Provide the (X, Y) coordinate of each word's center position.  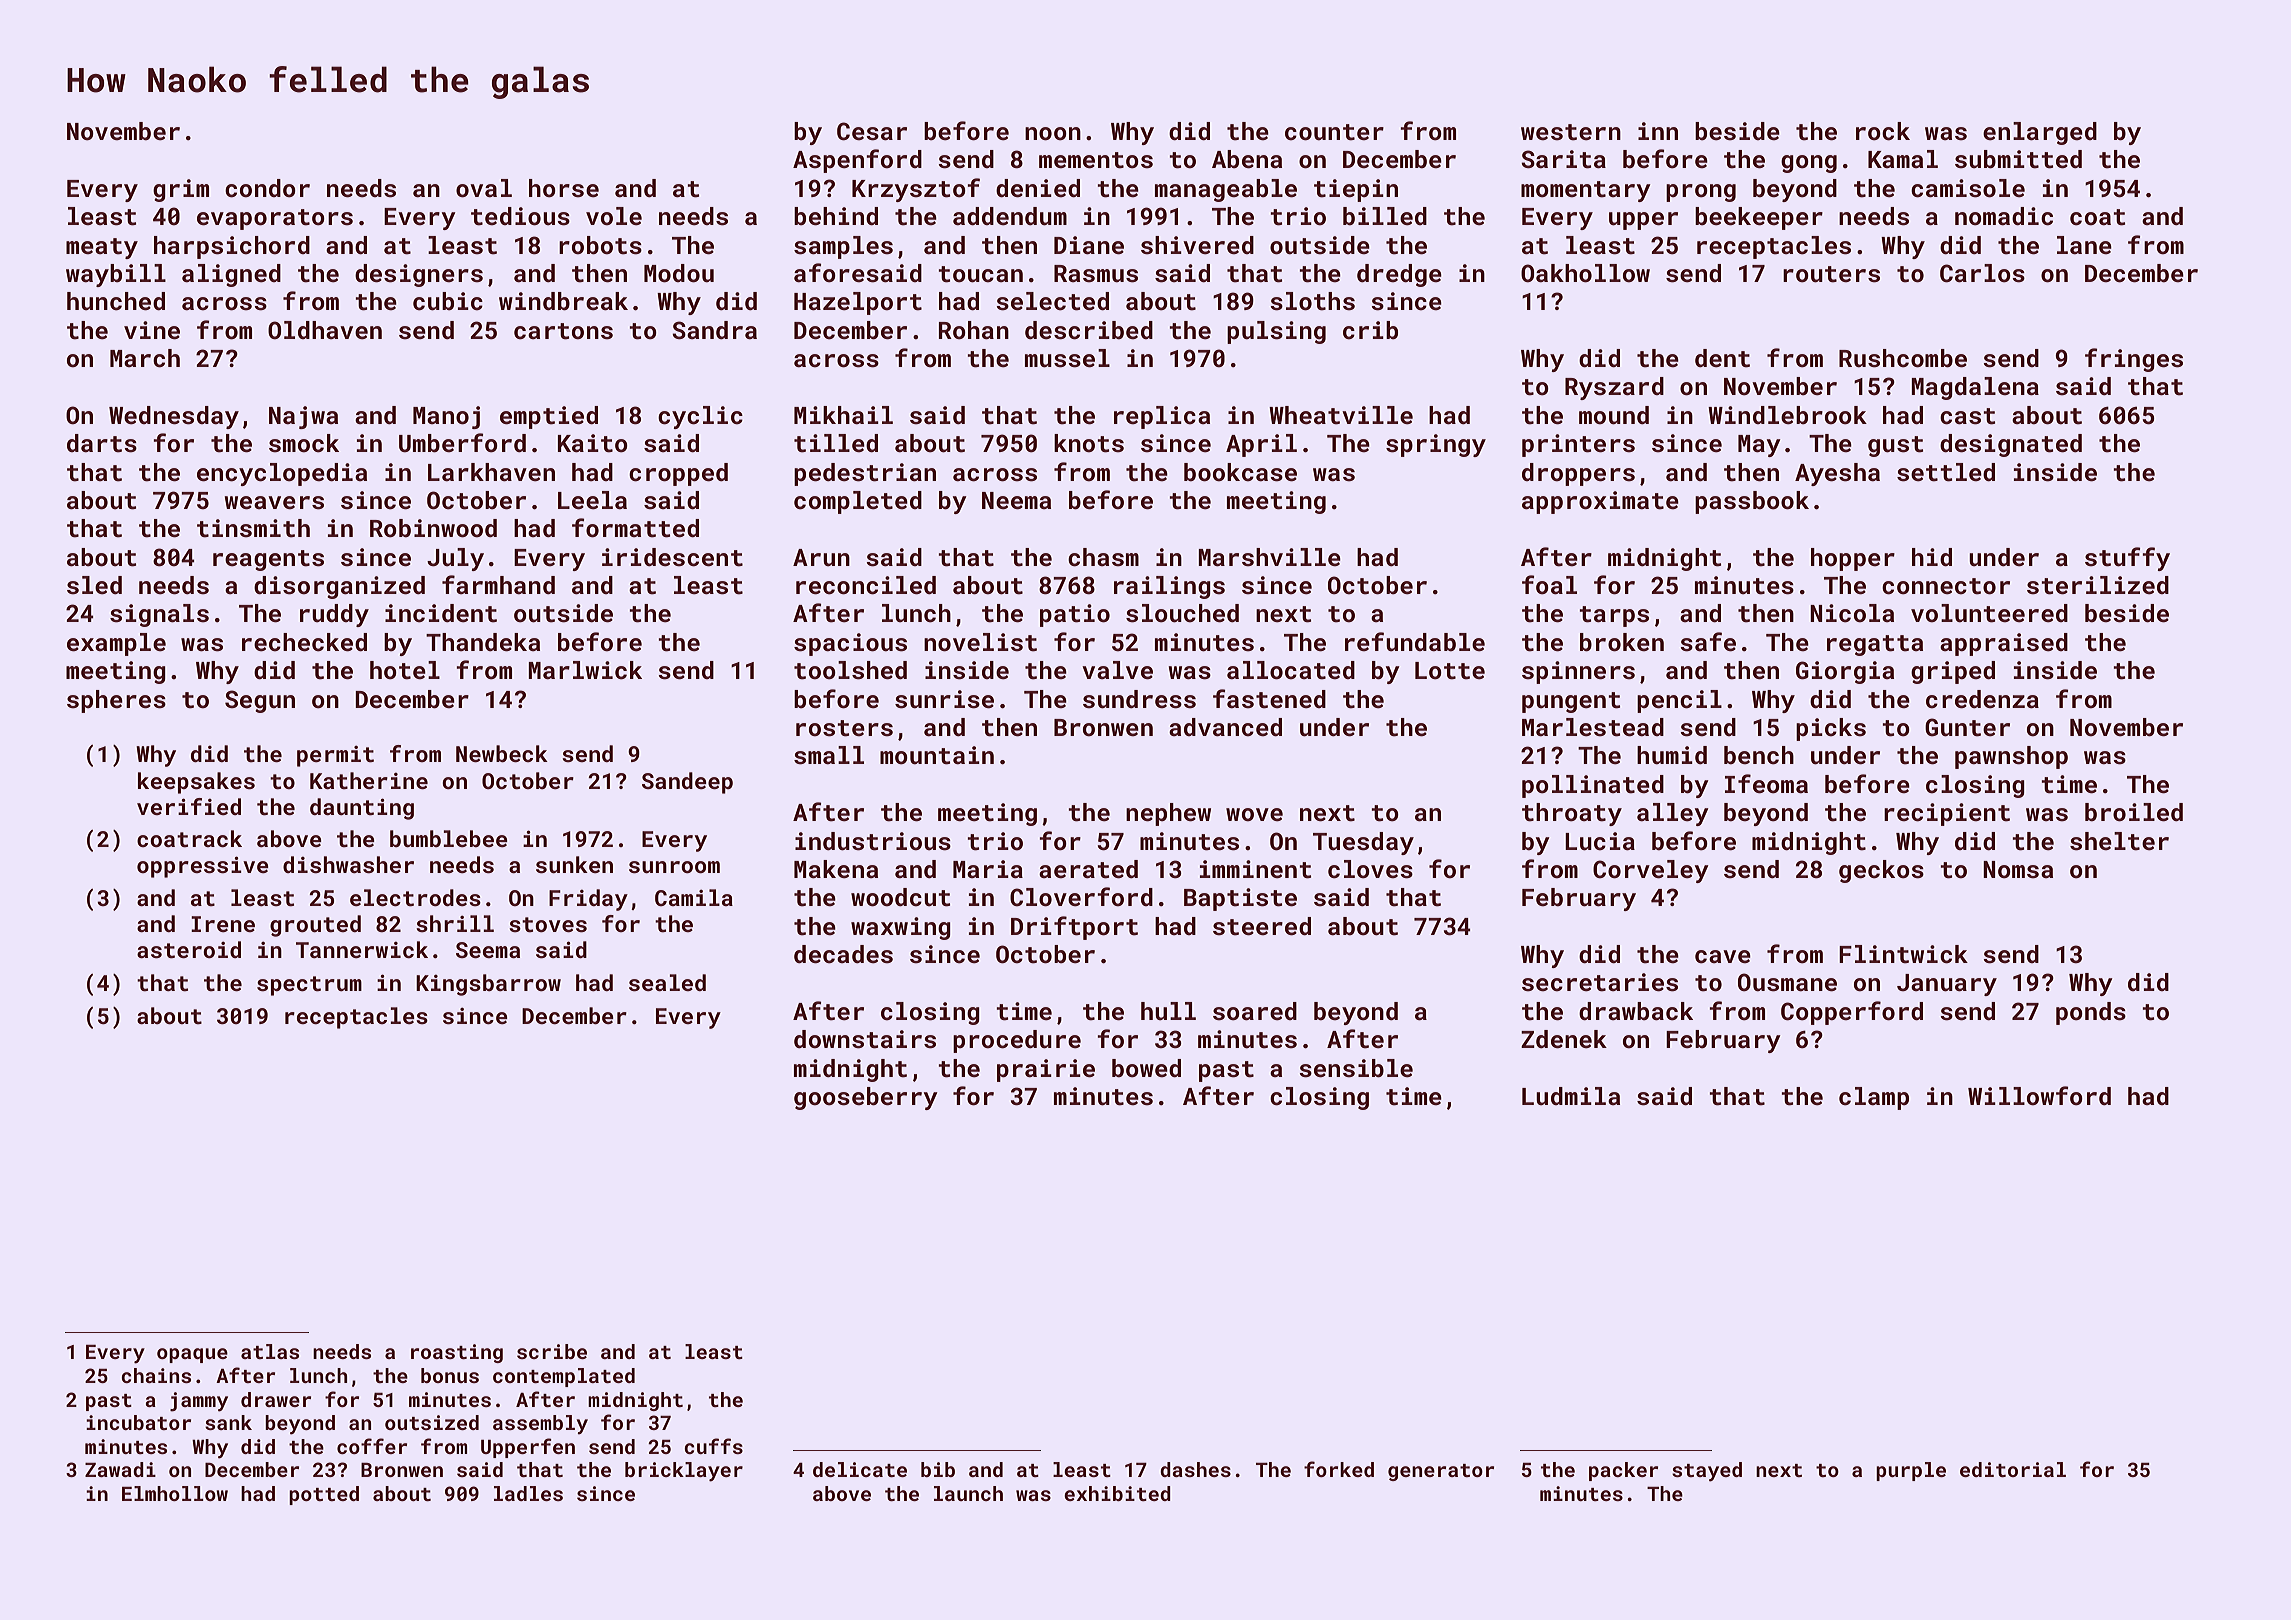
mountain (937, 755)
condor (267, 188)
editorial (2013, 1469)
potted (324, 1495)
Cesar (872, 131)
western (1571, 132)
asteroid (189, 949)
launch (968, 1493)
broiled (2134, 812)
